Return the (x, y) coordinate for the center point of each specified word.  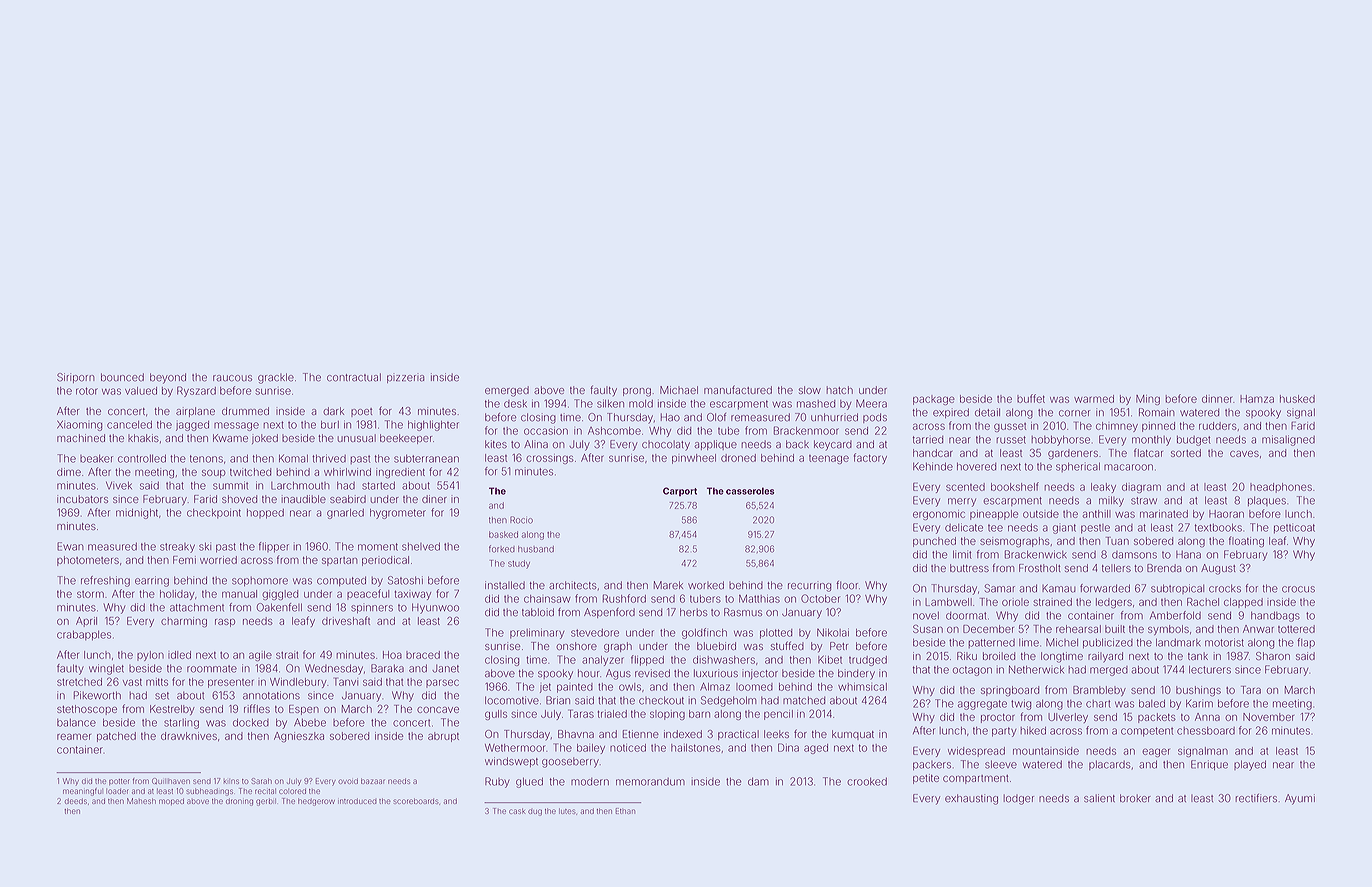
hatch (840, 390)
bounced (122, 377)
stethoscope (87, 710)
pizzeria (405, 379)
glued (529, 782)
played (1250, 765)
